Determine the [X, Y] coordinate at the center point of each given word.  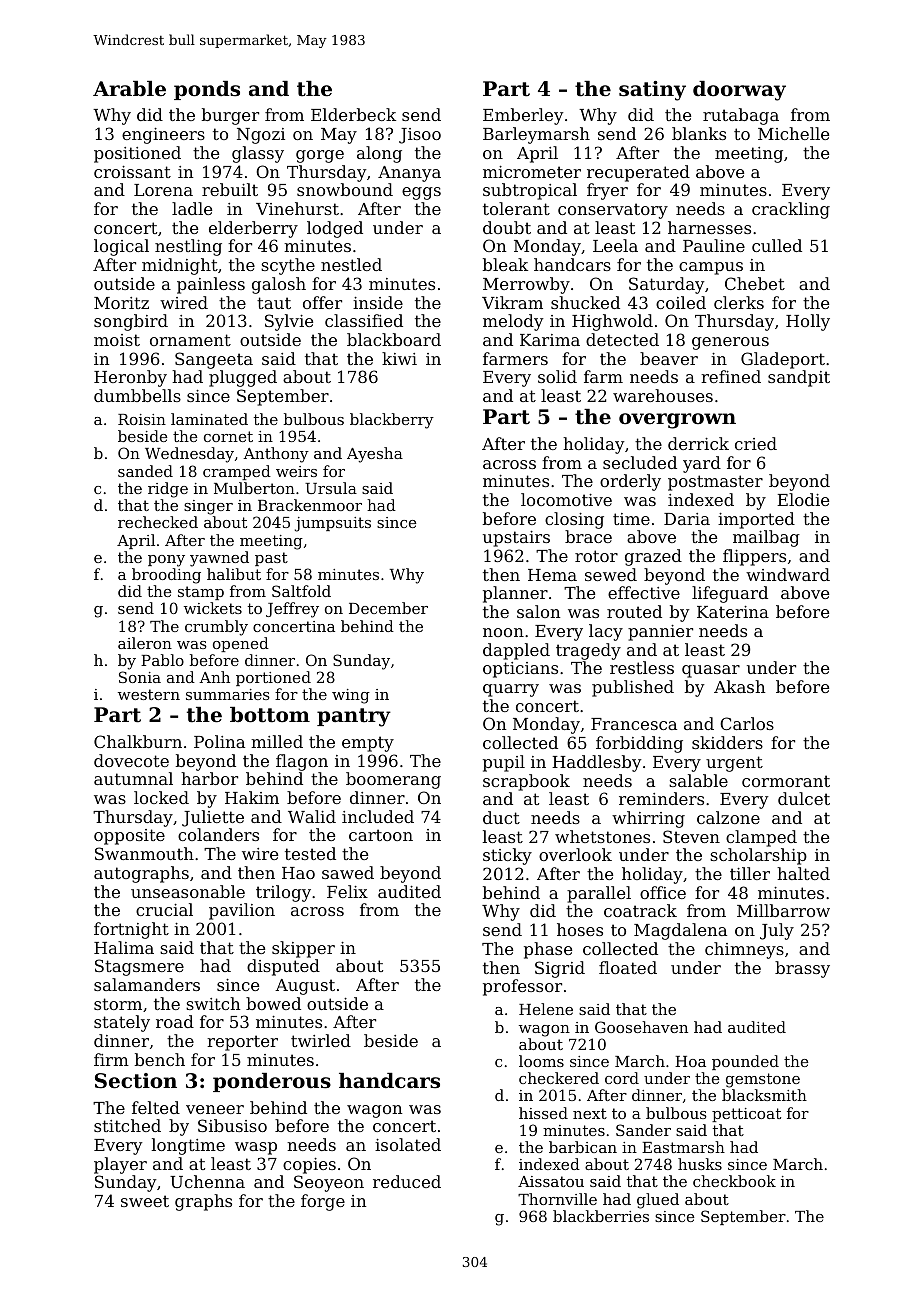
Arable [129, 89]
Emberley [523, 116]
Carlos [747, 723]
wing [351, 696]
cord [622, 1078]
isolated [408, 1144]
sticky [507, 856]
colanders [218, 834]
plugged [243, 378]
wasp [256, 1148]
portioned [273, 678]
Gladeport [783, 360]
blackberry [392, 421]
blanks [699, 133]
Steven [691, 836]
